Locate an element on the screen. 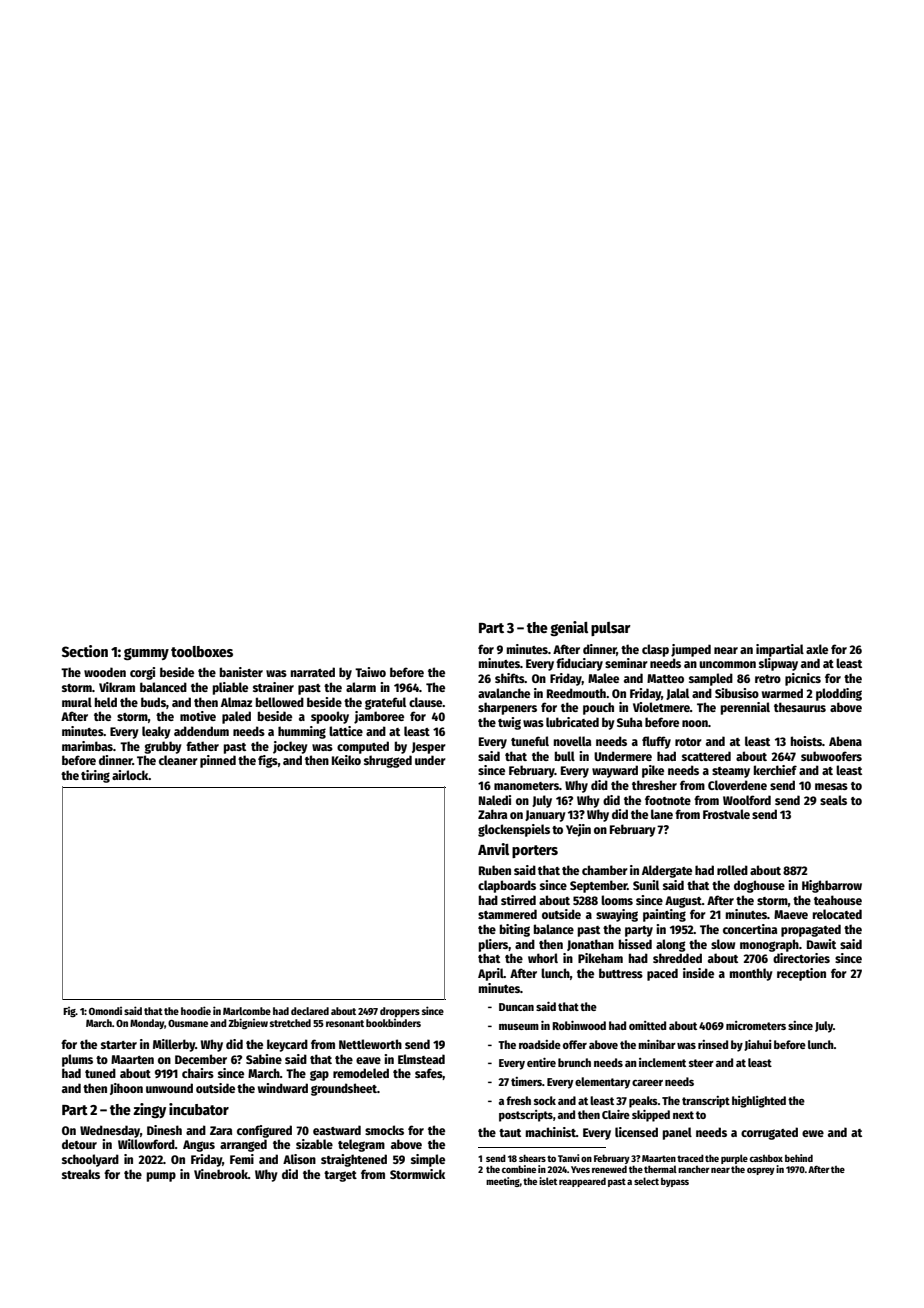  twig is located at coordinates (509, 723).
